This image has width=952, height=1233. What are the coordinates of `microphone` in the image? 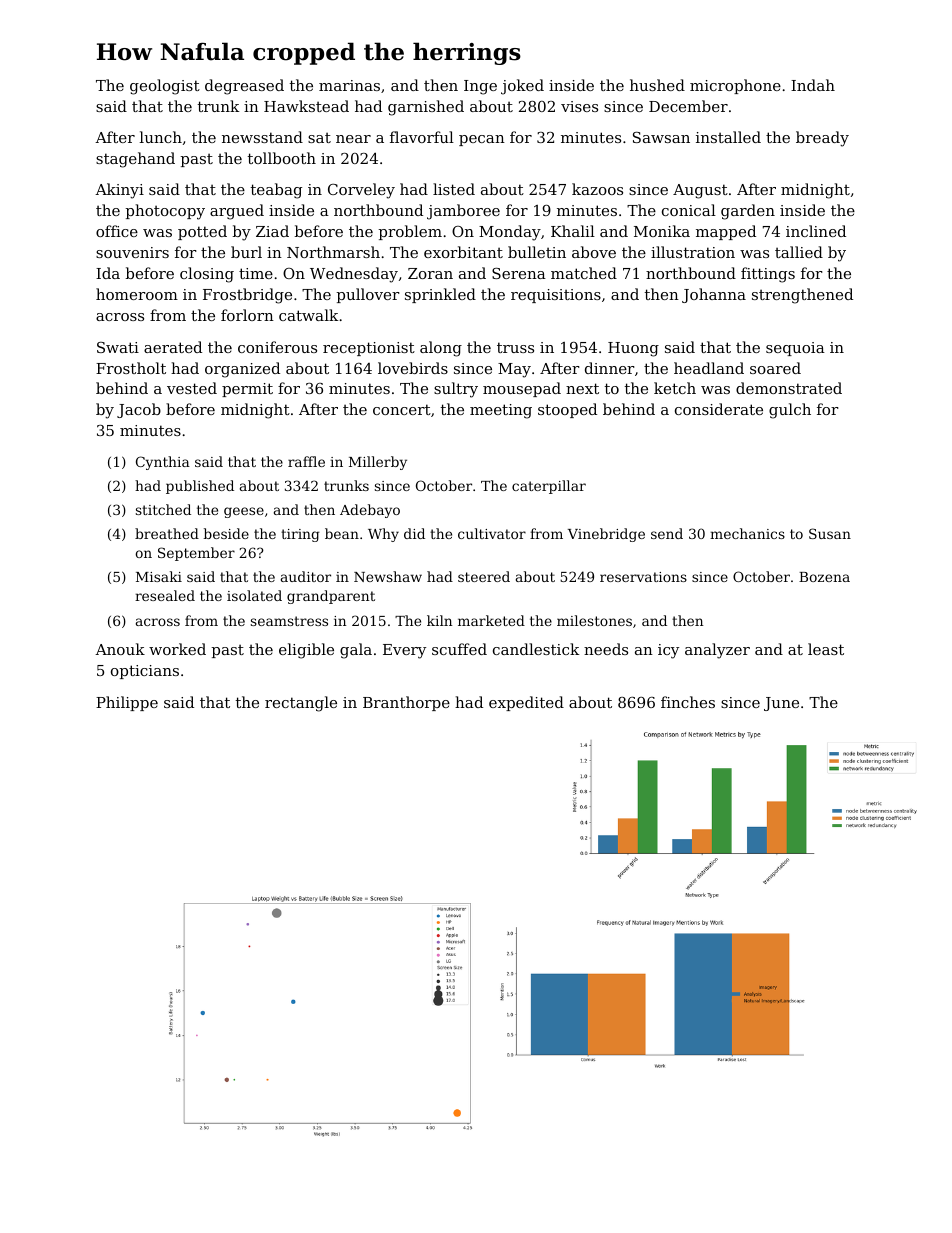 It's located at (735, 86).
